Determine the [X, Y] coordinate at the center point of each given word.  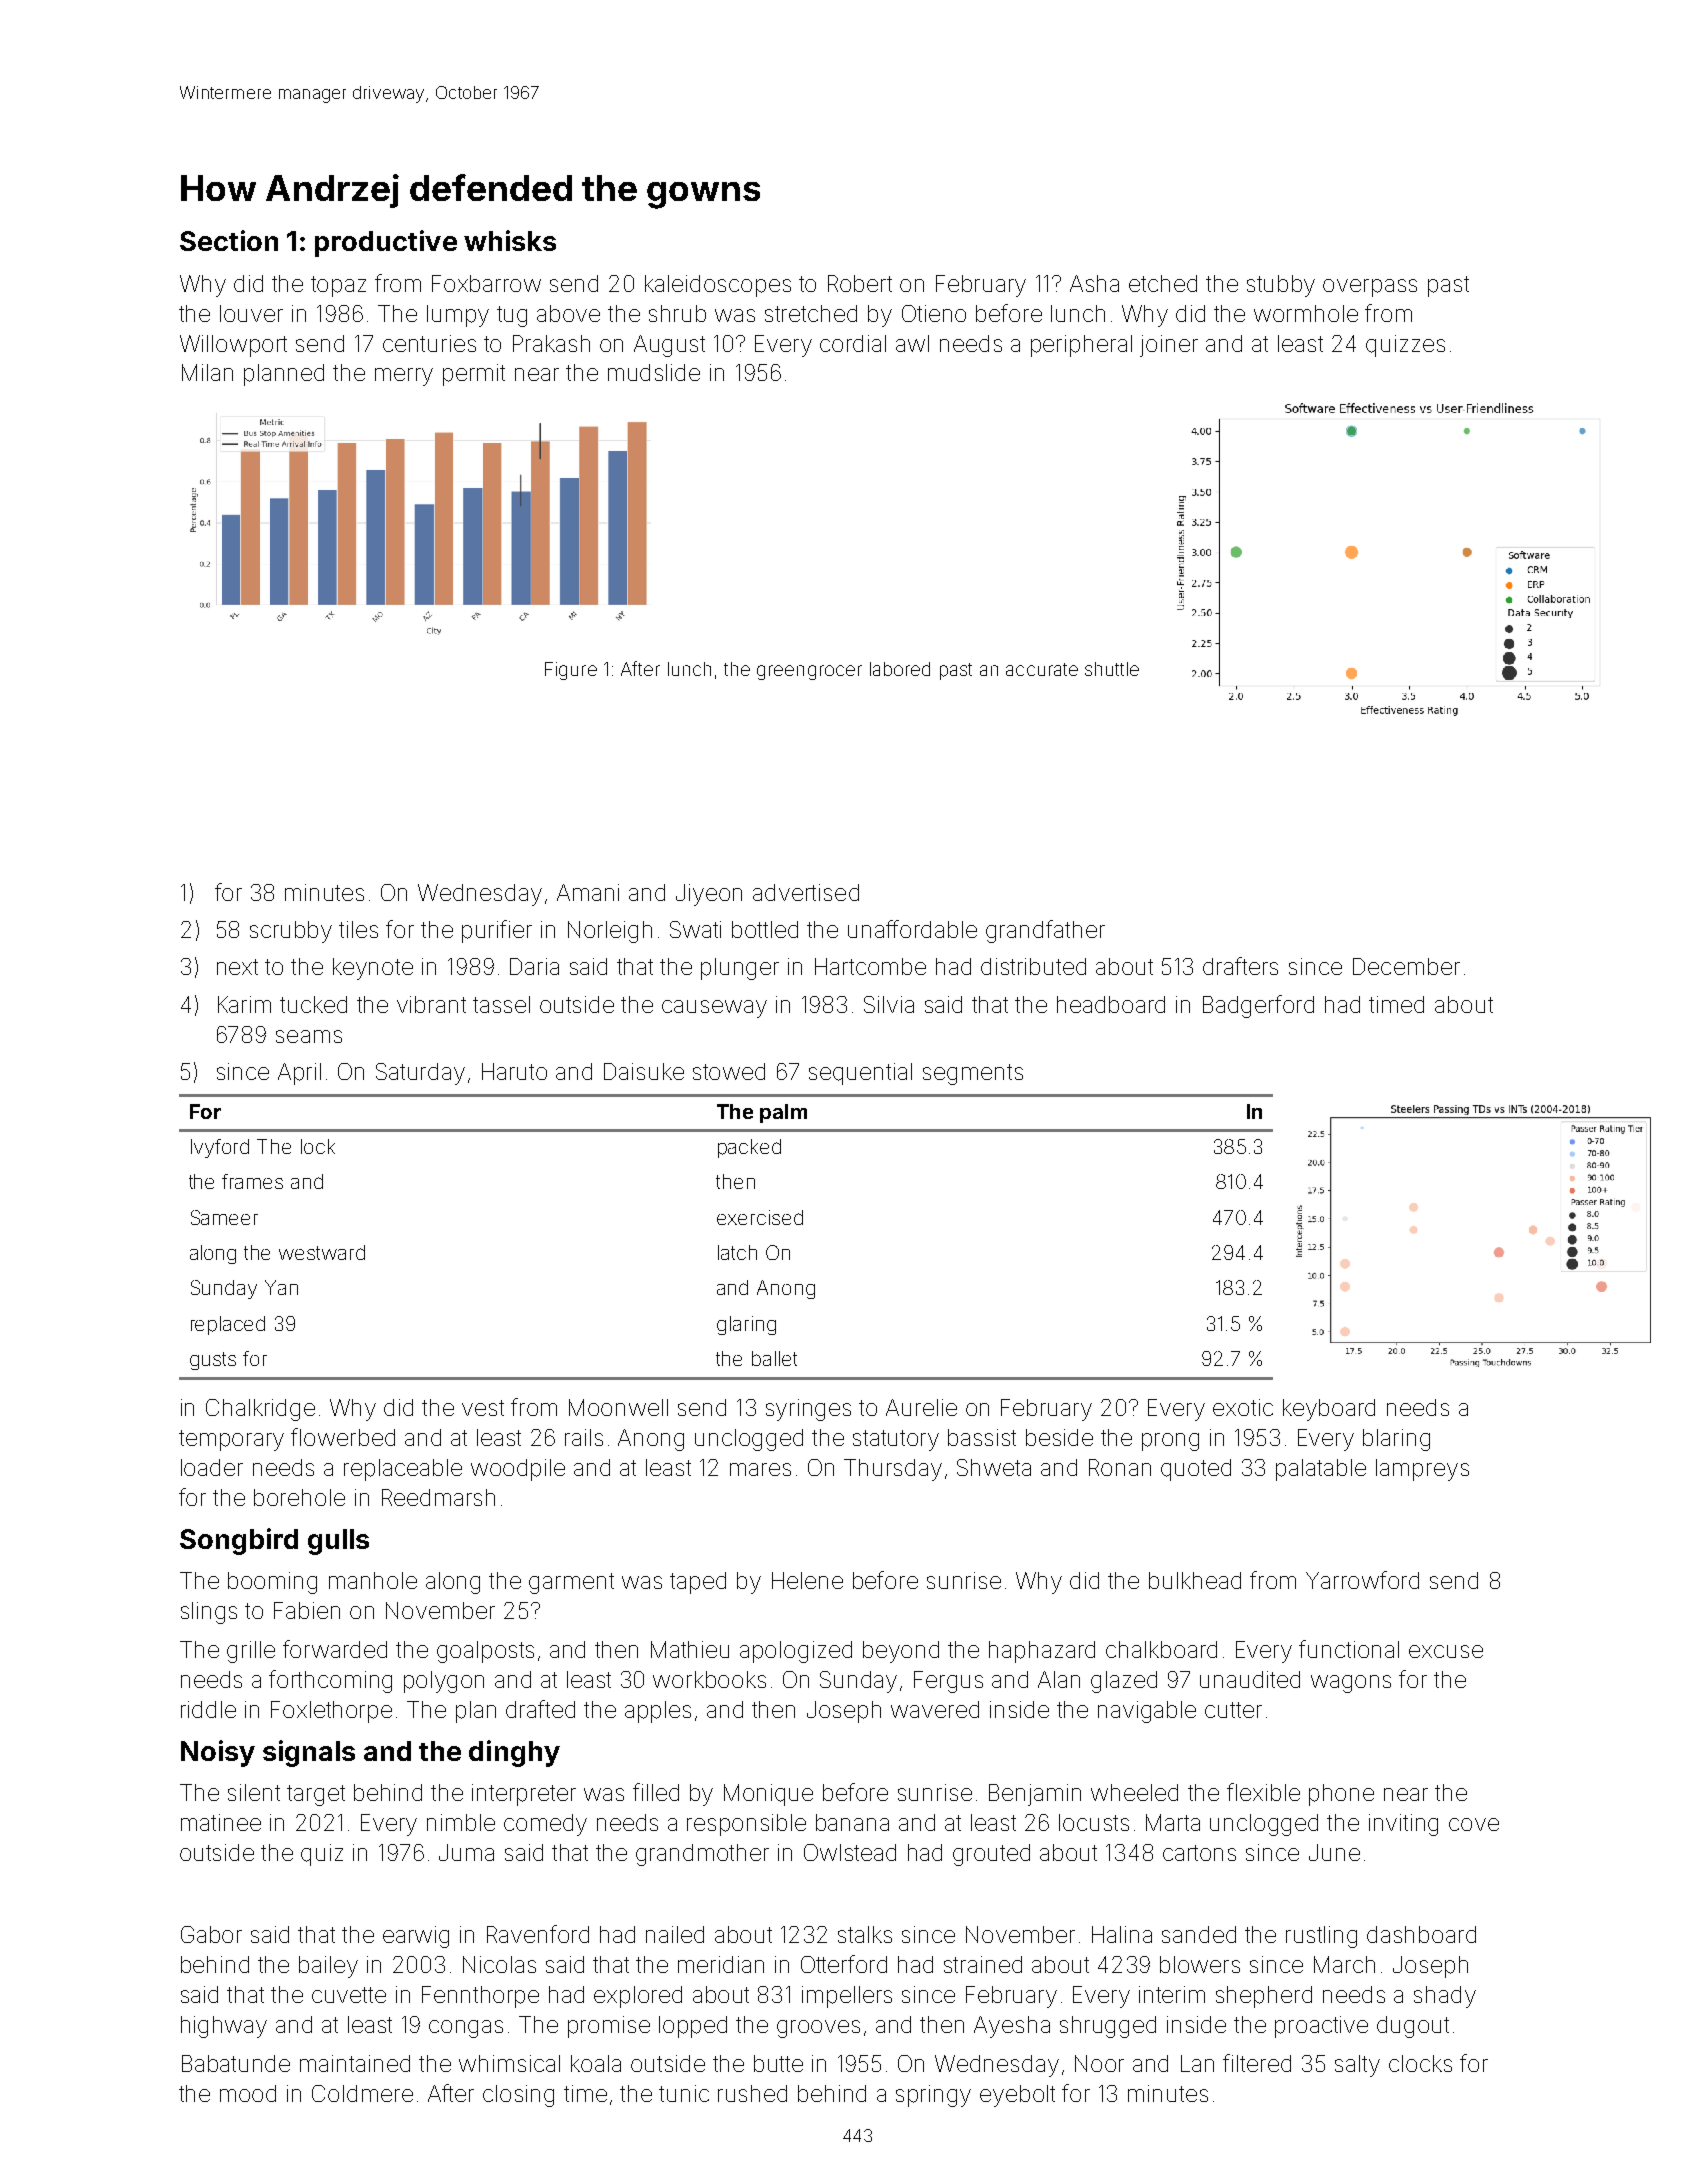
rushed [752, 2093]
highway [224, 2027]
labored [900, 669]
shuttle [1112, 669]
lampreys [1422, 1470]
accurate [1042, 669]
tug [512, 316]
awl [912, 343]
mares [760, 1469]
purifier [497, 931]
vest [483, 1408]
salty [1357, 2066]
